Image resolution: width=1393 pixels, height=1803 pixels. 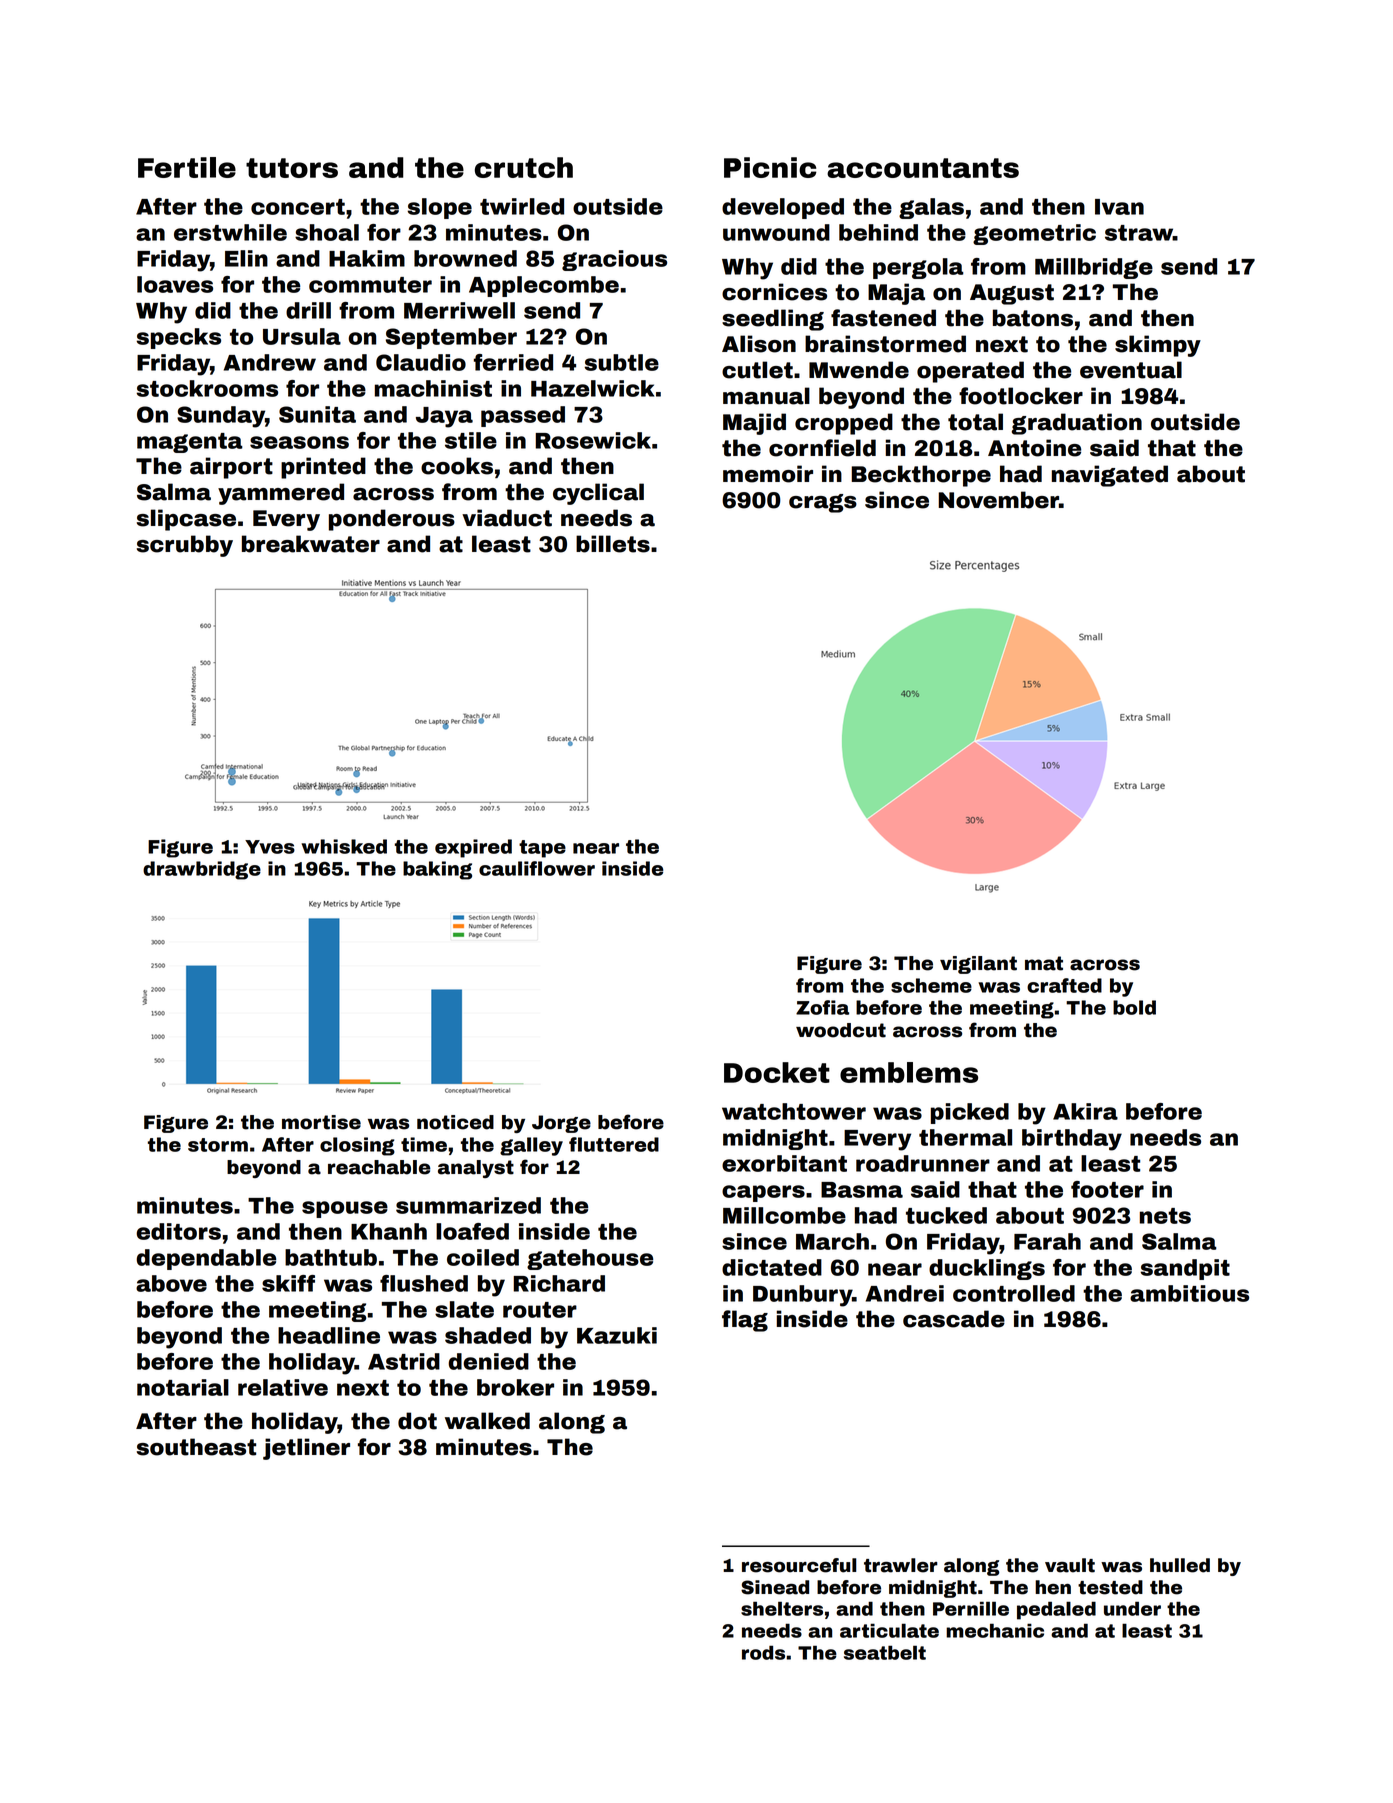 What do you see at coordinates (1134, 1007) in the document?
I see `bold` at bounding box center [1134, 1007].
